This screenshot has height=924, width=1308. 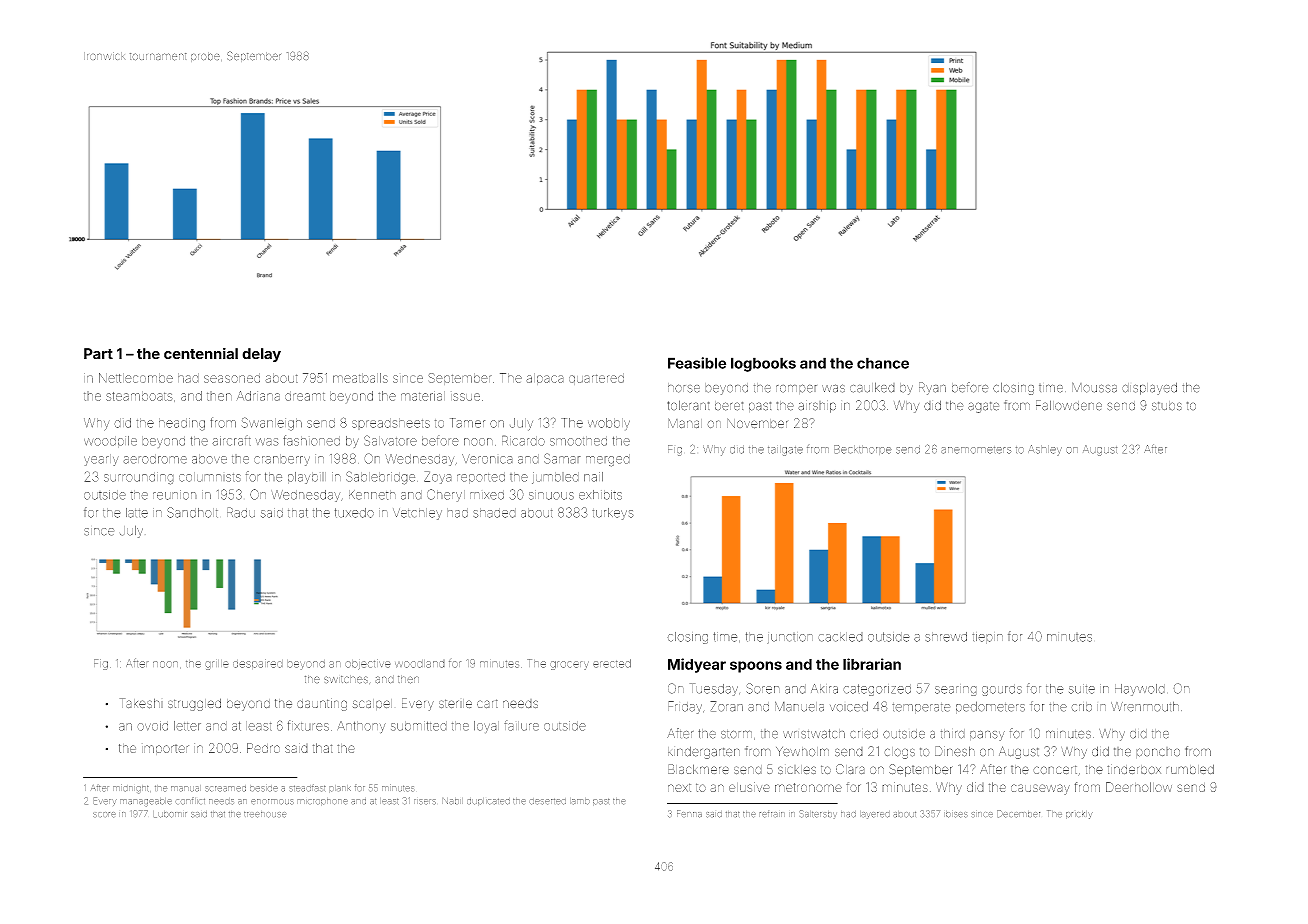 What do you see at coordinates (521, 725) in the screenshot?
I see `failure` at bounding box center [521, 725].
